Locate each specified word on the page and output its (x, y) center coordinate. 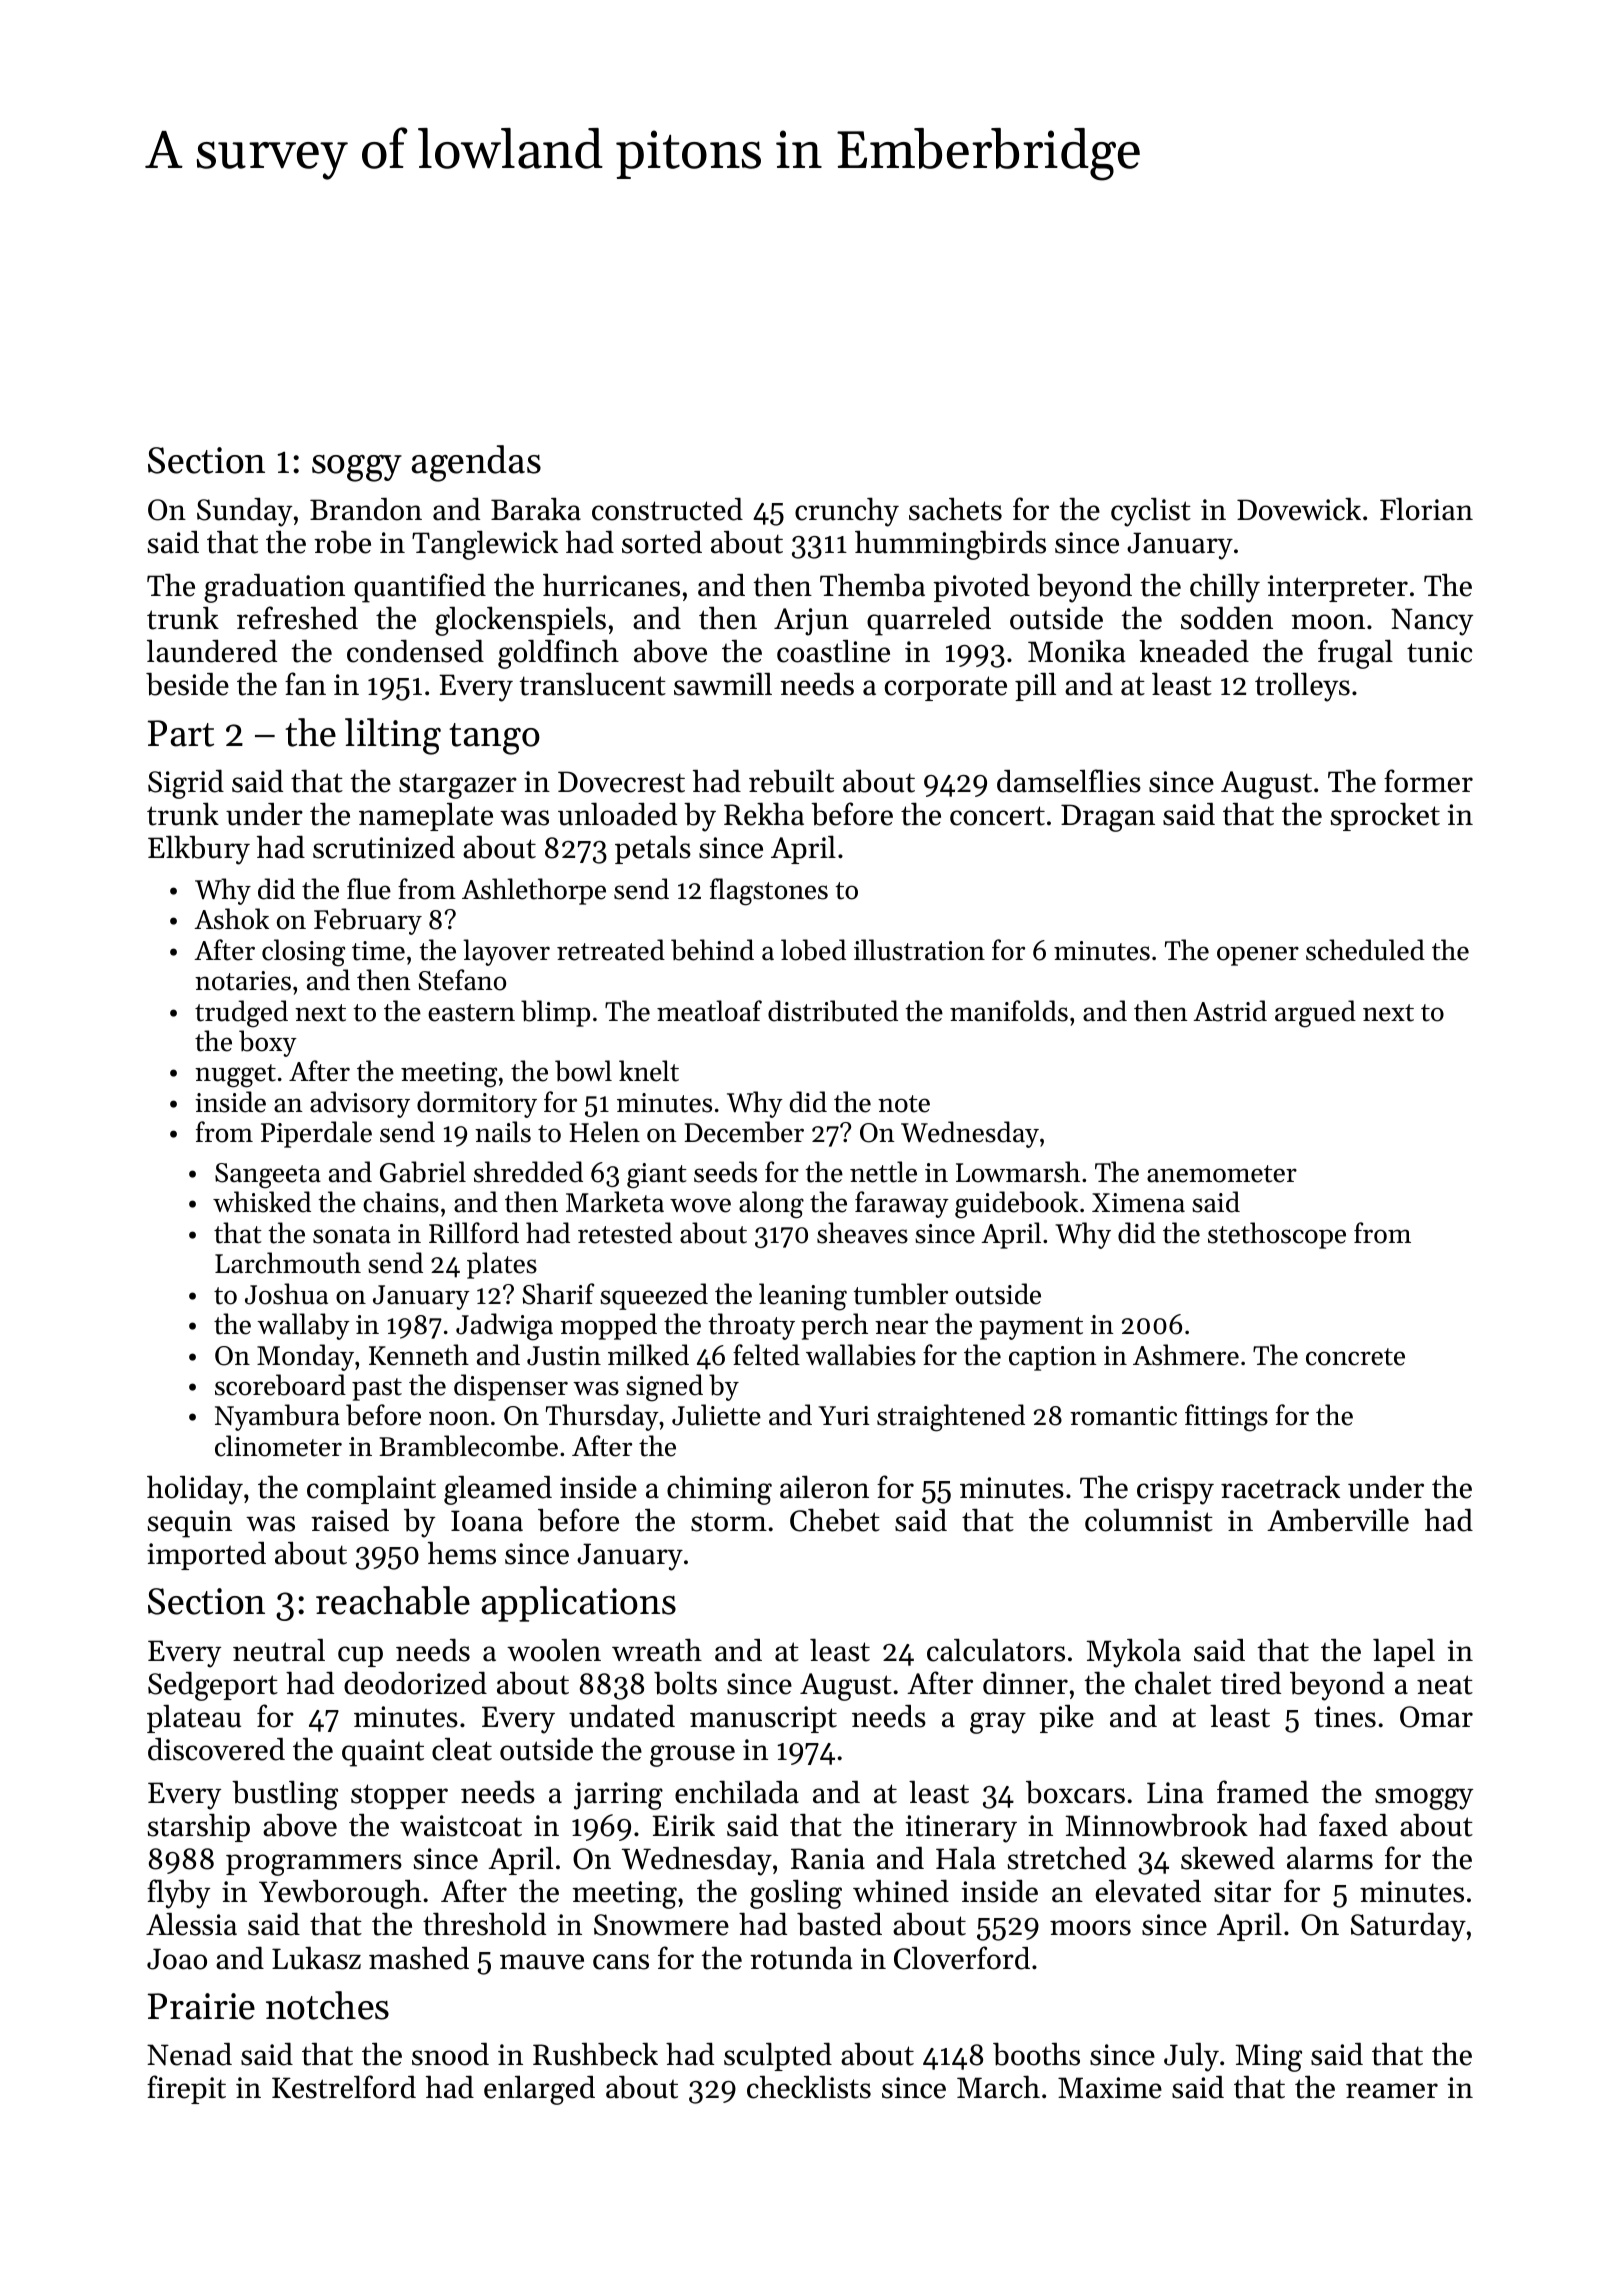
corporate (946, 688)
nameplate (426, 817)
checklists (809, 2087)
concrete (1355, 1357)
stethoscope (1277, 1235)
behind (712, 950)
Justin (564, 1356)
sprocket (1385, 816)
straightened (951, 1418)
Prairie (201, 2006)
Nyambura (277, 1417)
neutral (279, 1650)
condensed (415, 651)
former (1428, 781)
